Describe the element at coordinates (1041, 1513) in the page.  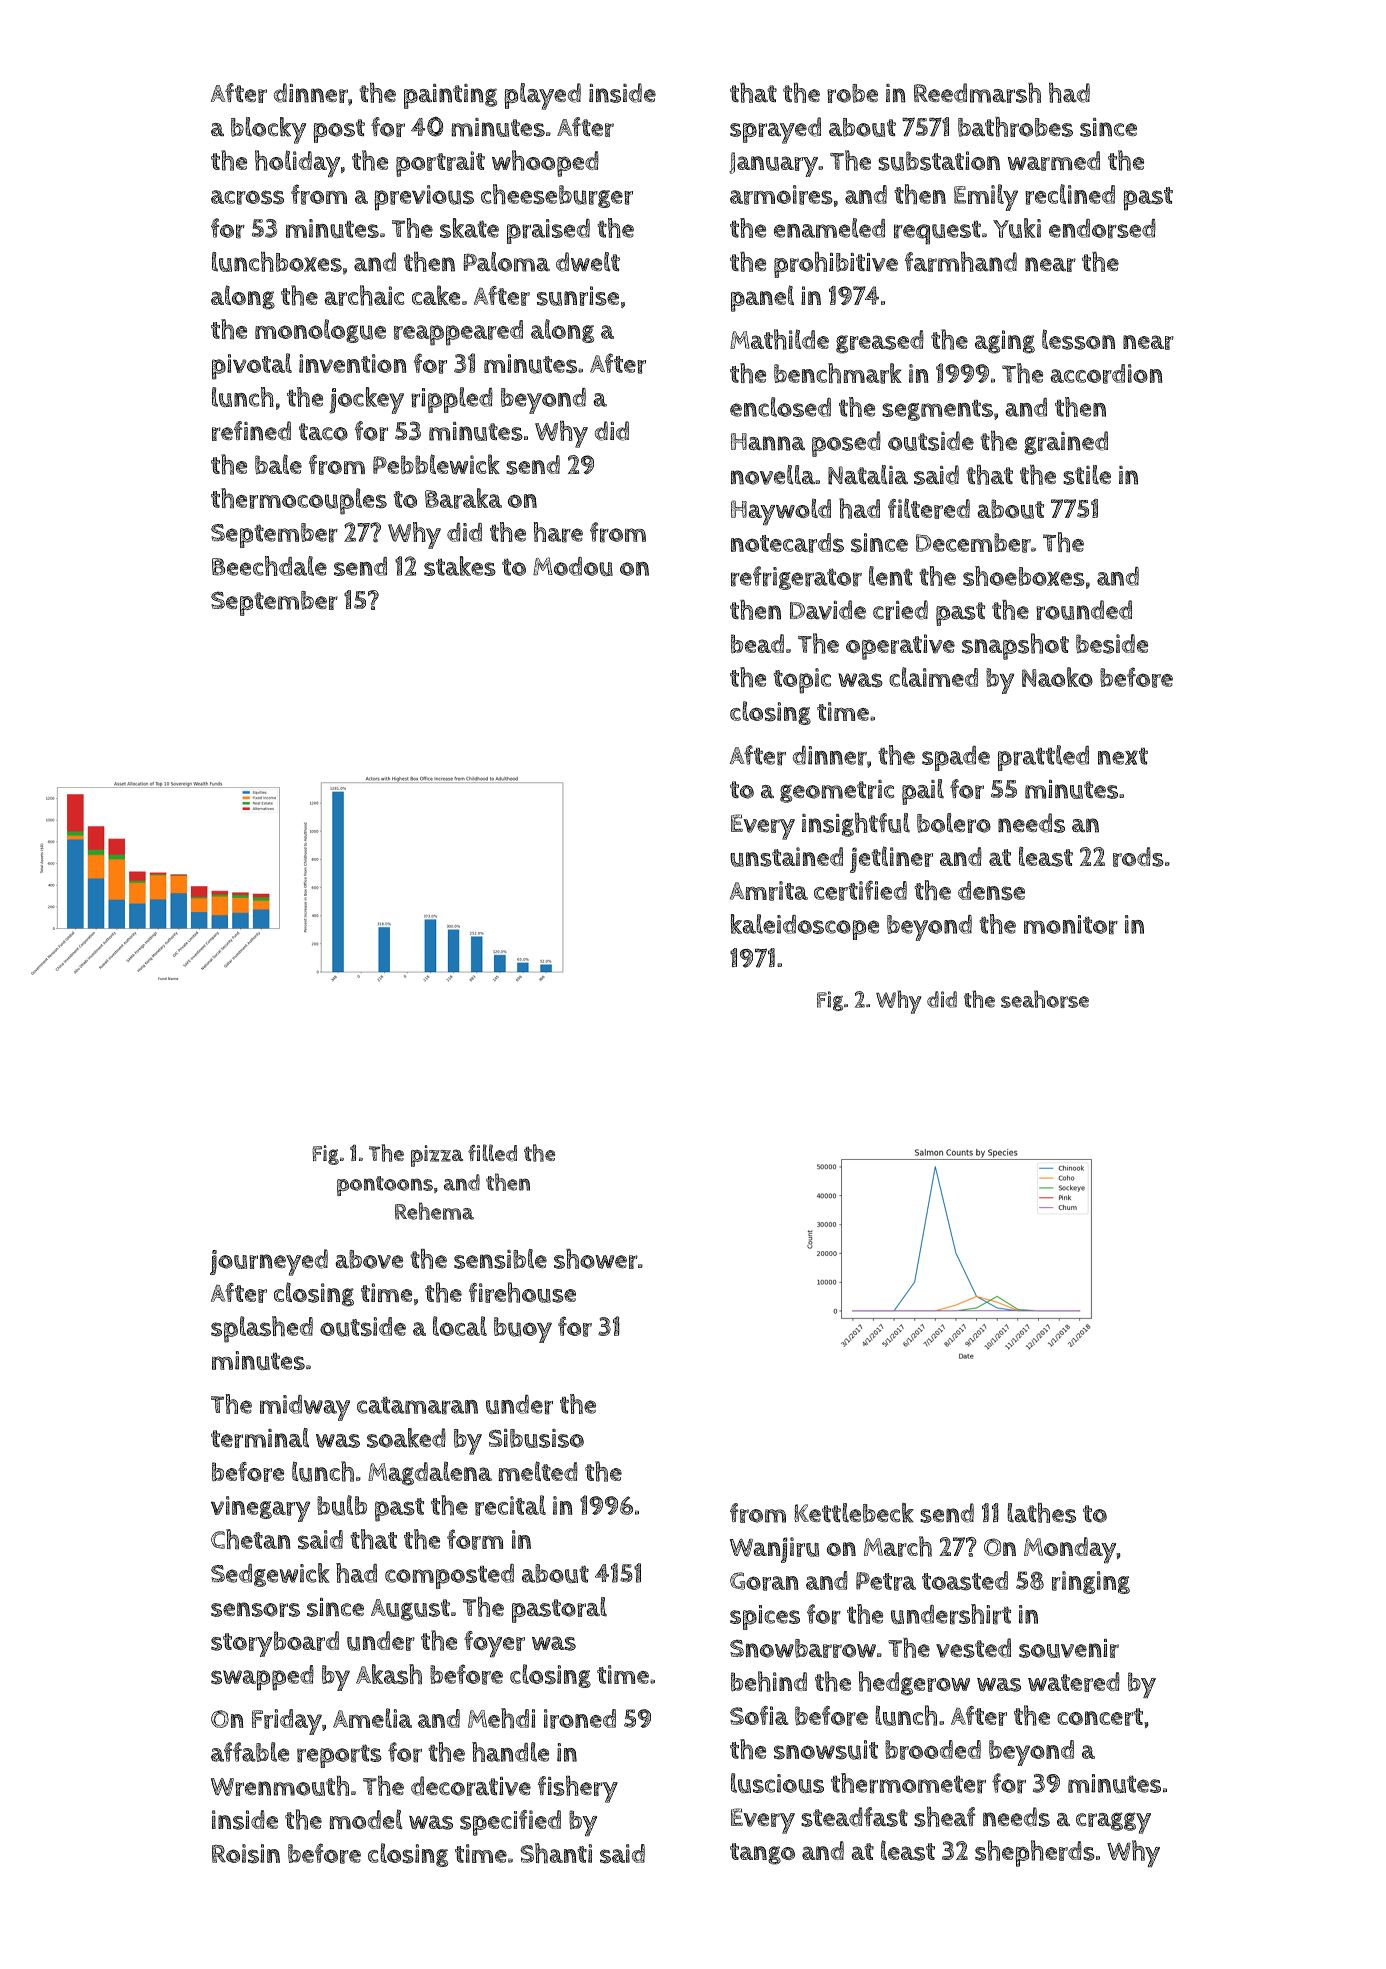
I see `lathes` at that location.
